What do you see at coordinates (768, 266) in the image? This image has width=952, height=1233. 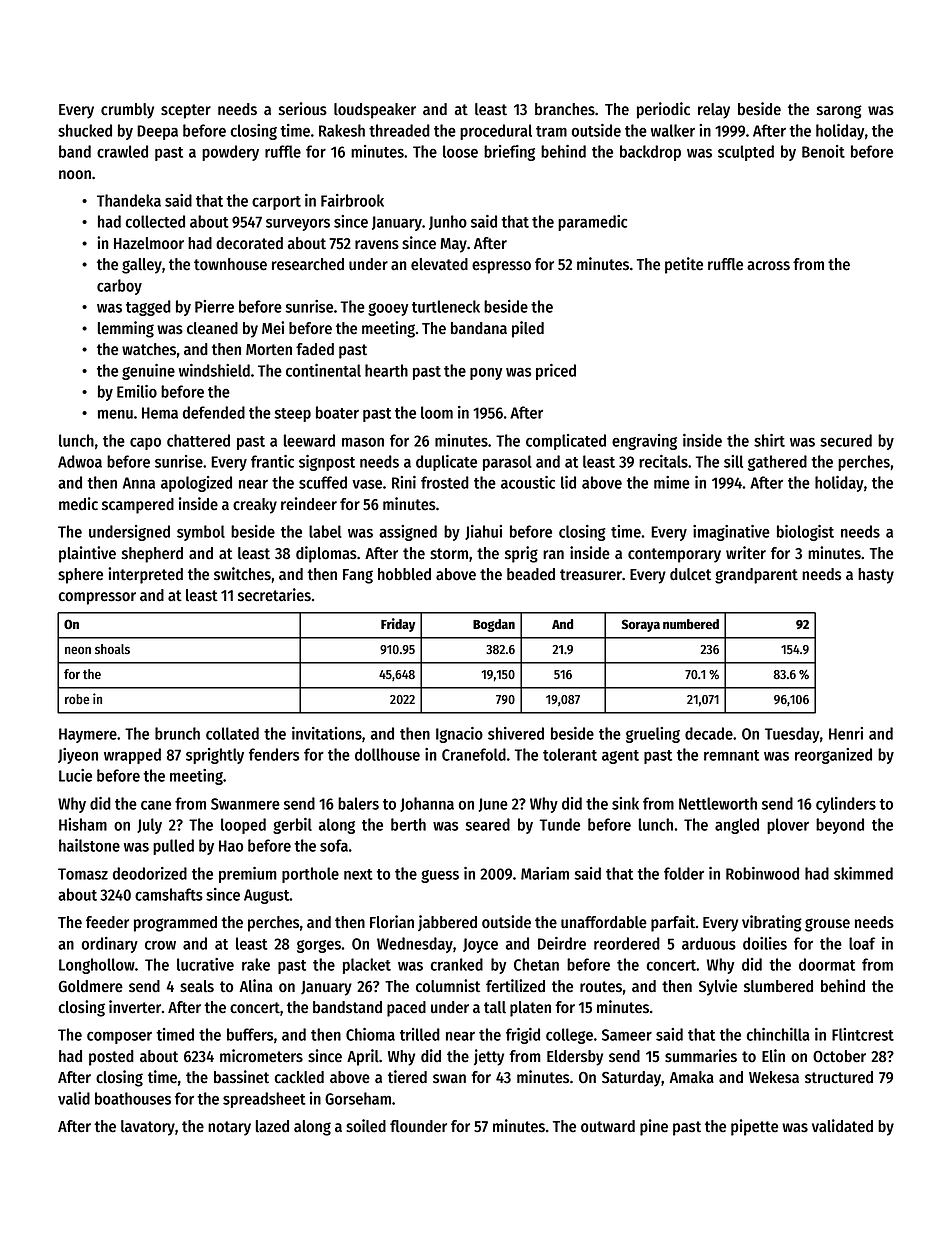 I see `across` at bounding box center [768, 266].
